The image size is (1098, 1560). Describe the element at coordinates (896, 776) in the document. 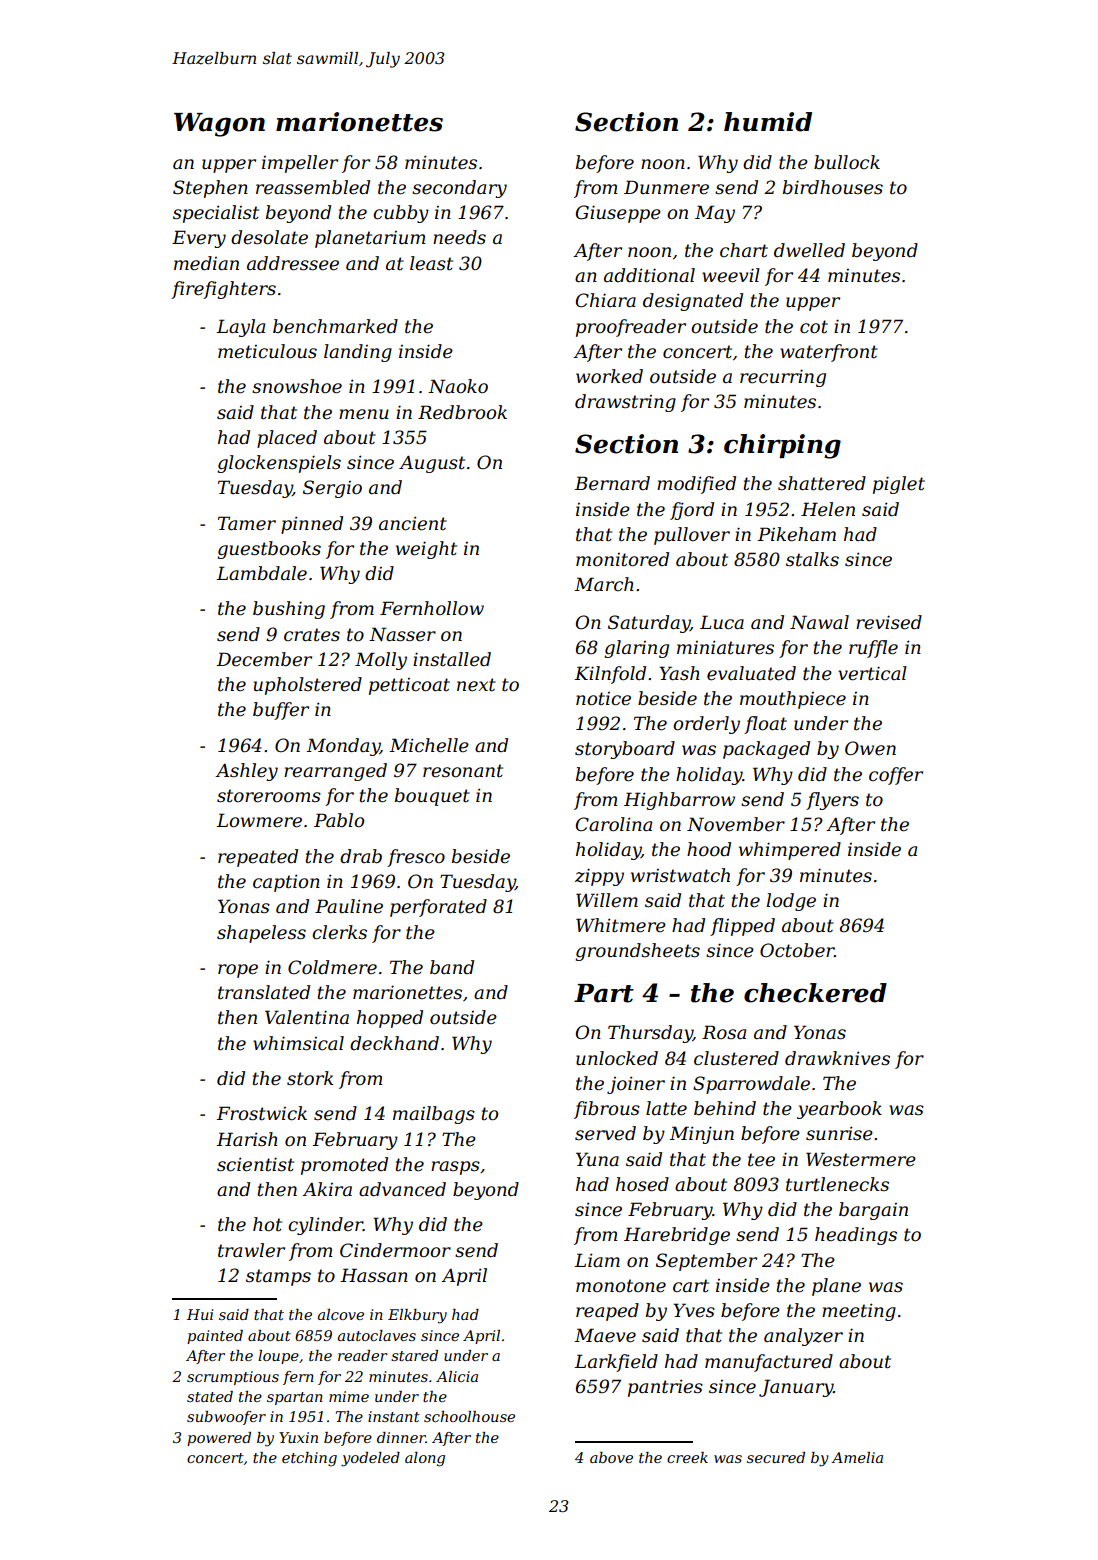

I see `coffer` at that location.
